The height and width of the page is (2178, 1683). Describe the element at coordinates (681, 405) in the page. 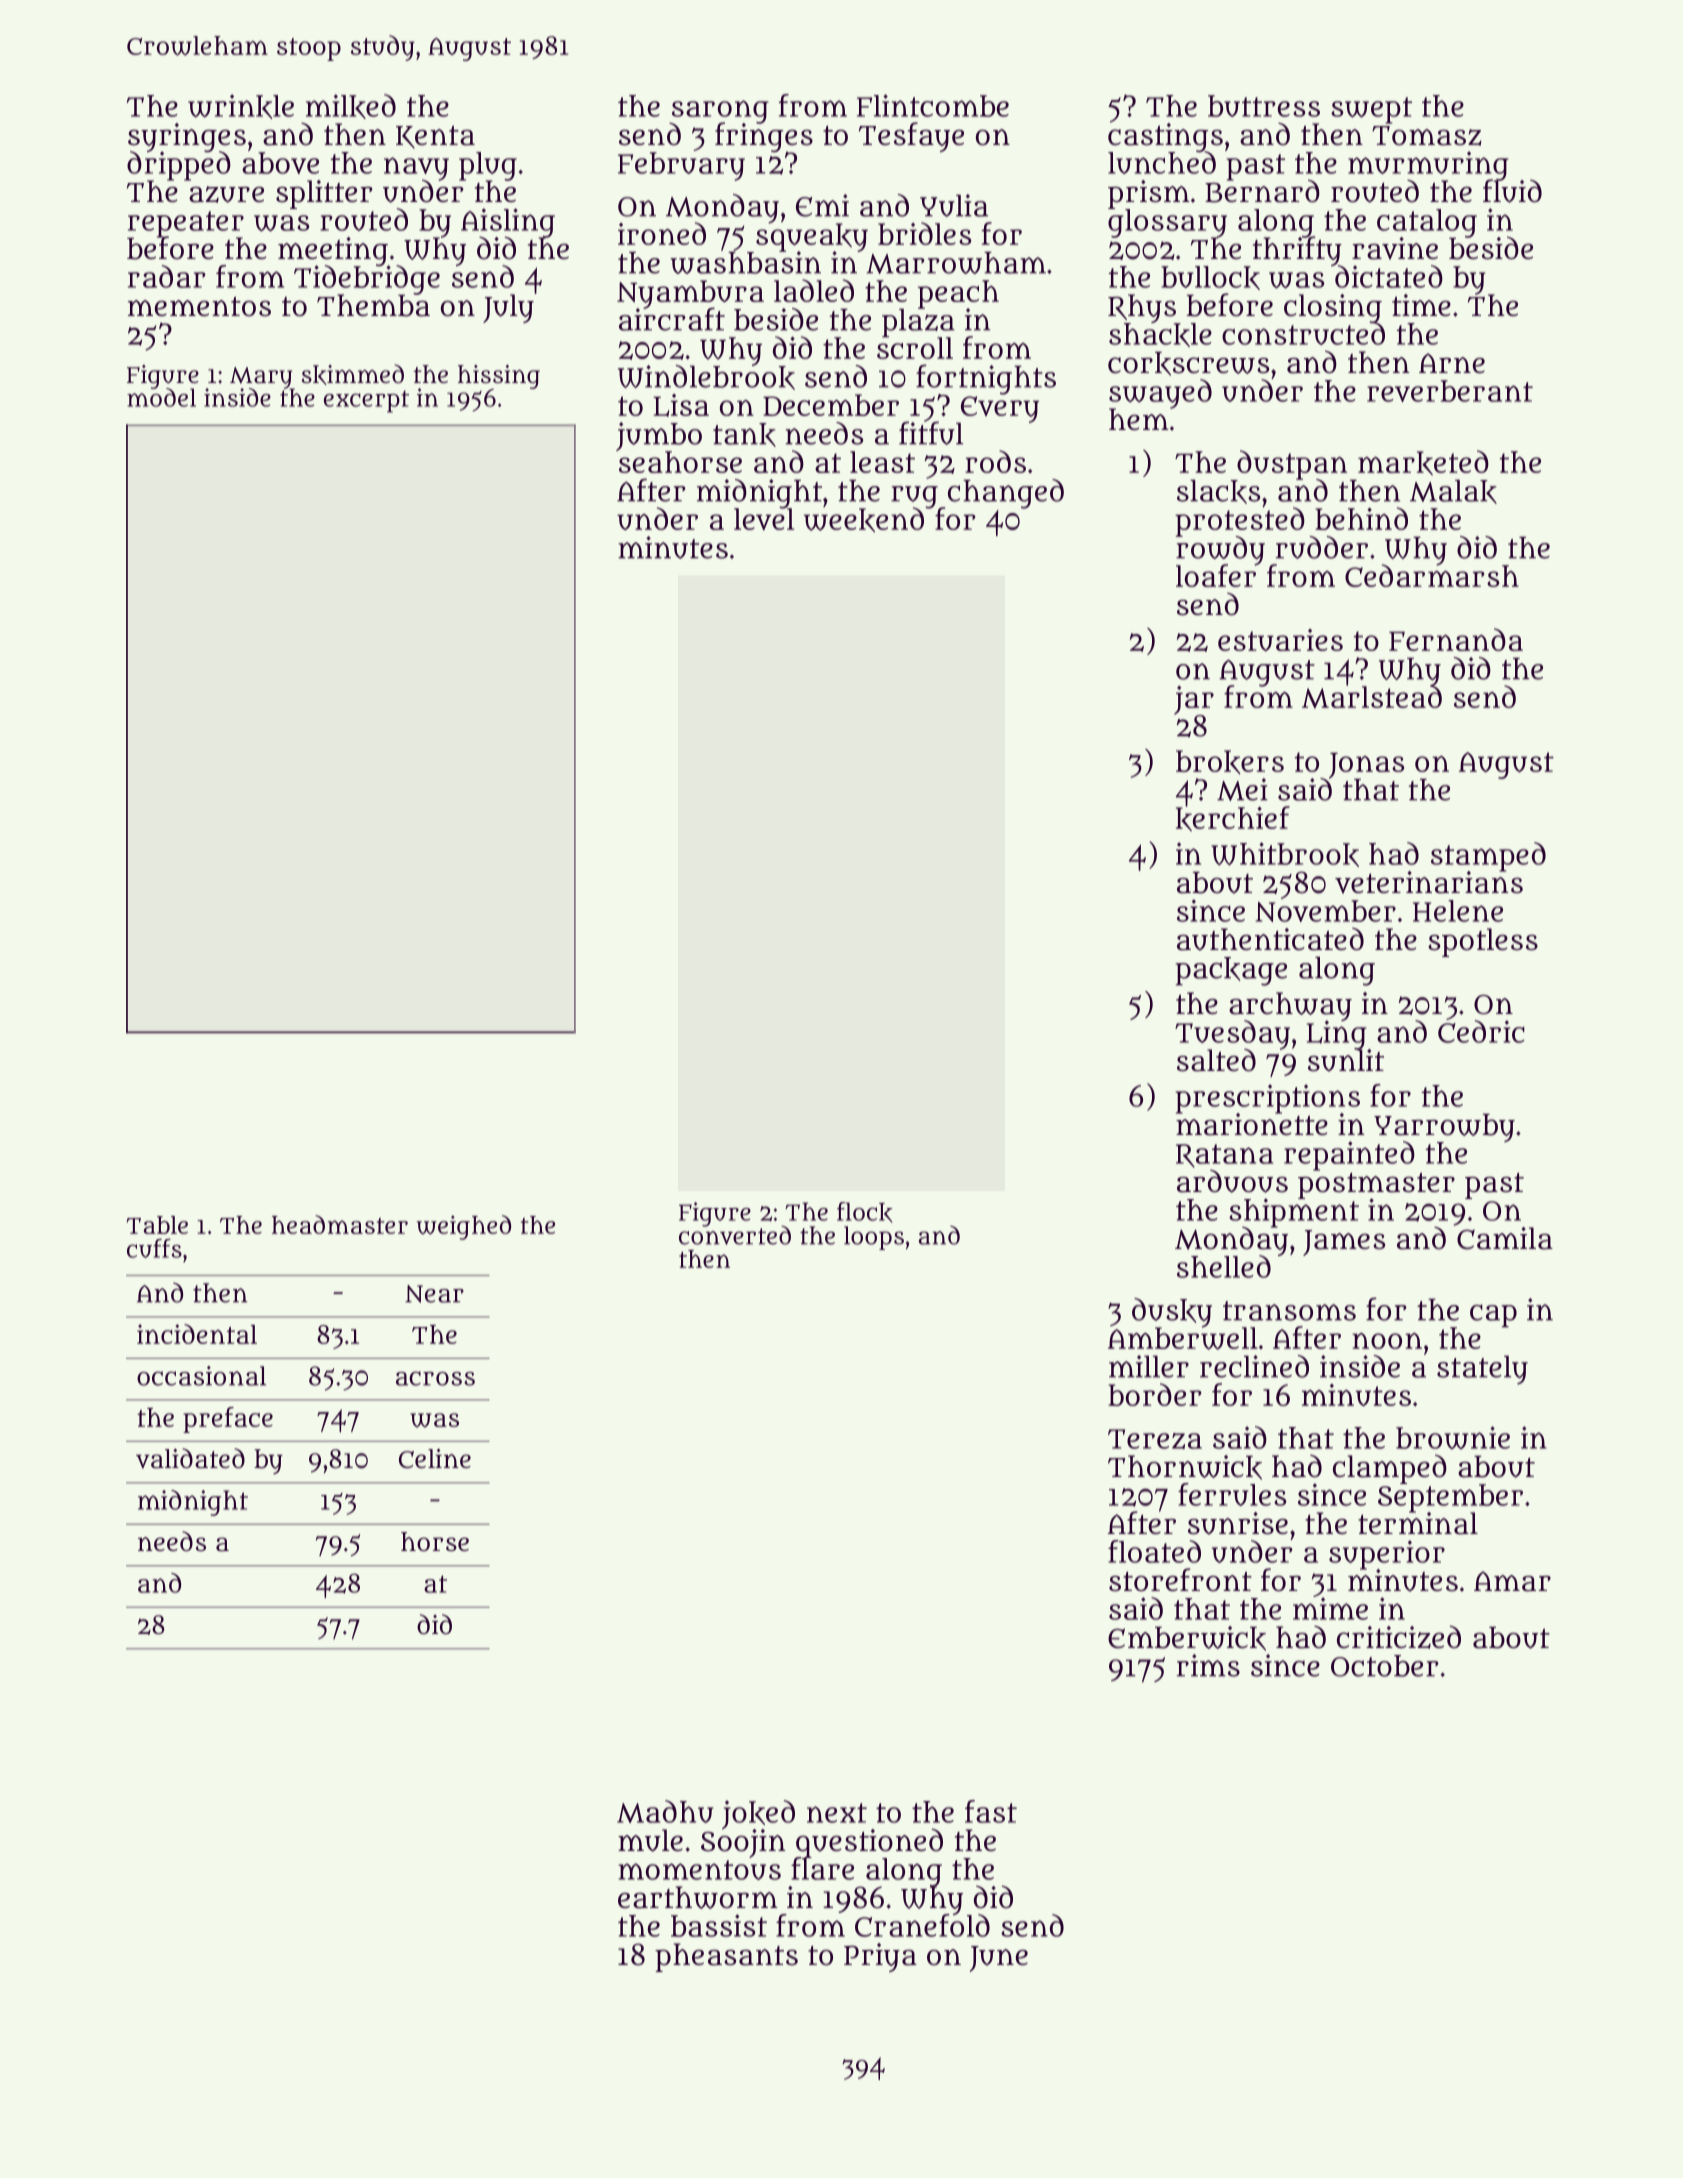

I see `Lisa` at that location.
